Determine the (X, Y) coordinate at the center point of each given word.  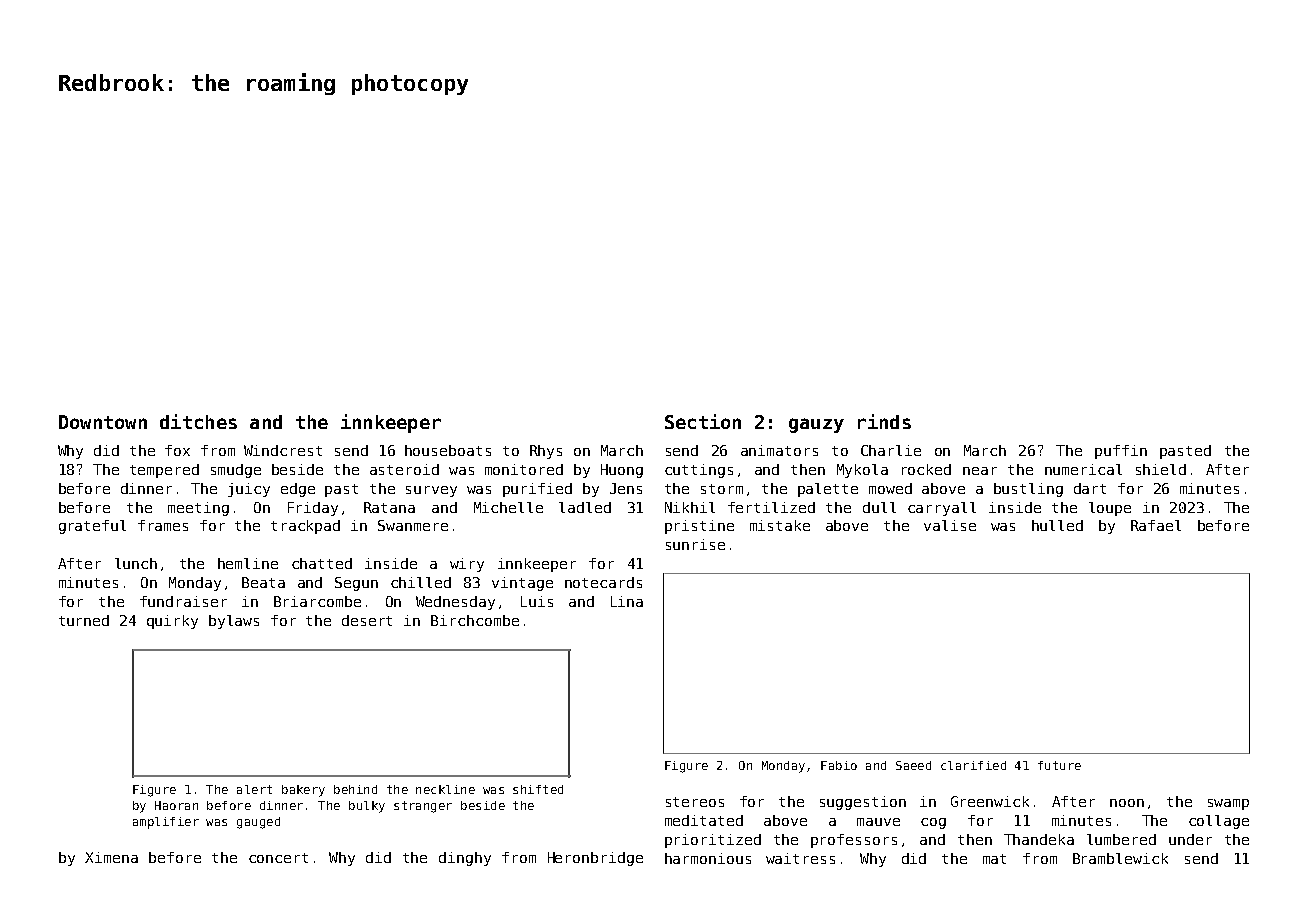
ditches (198, 421)
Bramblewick (1120, 858)
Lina (627, 601)
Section (703, 421)
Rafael (1156, 525)
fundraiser (183, 601)
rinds (884, 421)
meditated (704, 820)
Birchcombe (475, 620)
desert (367, 620)
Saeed (913, 765)
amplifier (166, 823)
